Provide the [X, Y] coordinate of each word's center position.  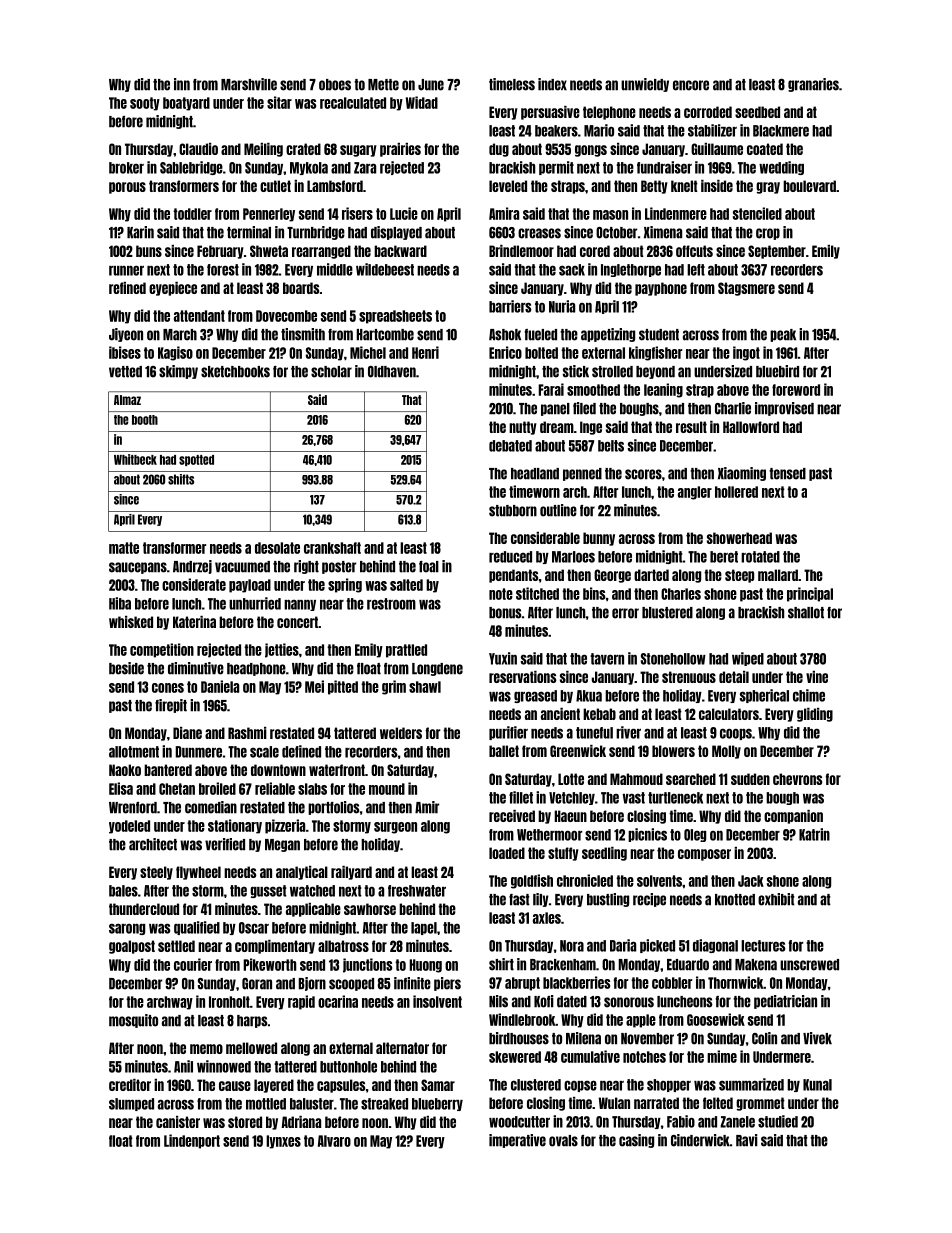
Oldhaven [392, 372]
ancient [560, 714]
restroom [391, 604]
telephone [609, 113]
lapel [424, 928]
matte [124, 548]
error [625, 613]
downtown [278, 770]
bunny [599, 539]
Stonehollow [673, 659]
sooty [145, 104]
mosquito [133, 1021]
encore [691, 85]
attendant [199, 316]
